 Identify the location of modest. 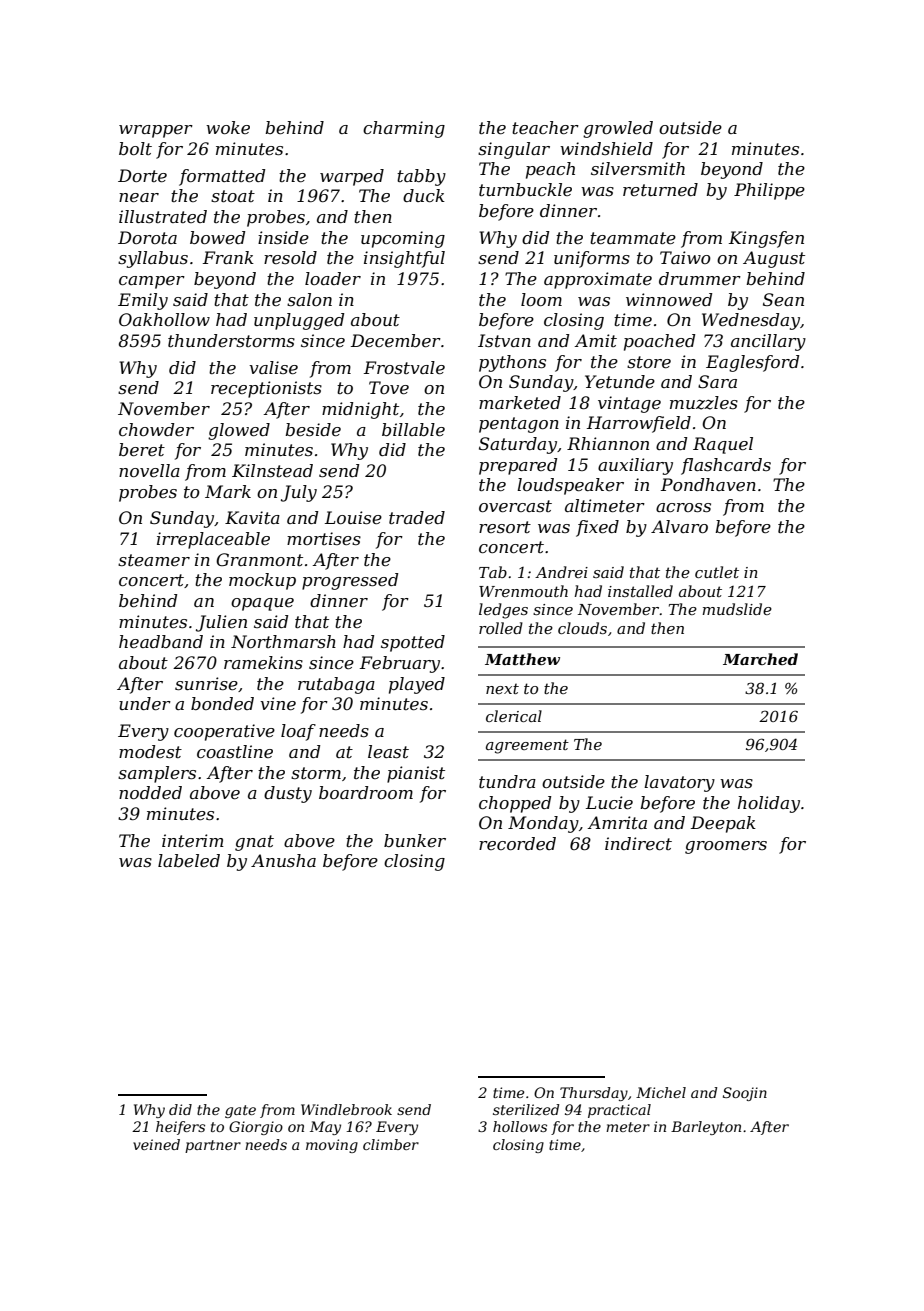
(150, 751).
